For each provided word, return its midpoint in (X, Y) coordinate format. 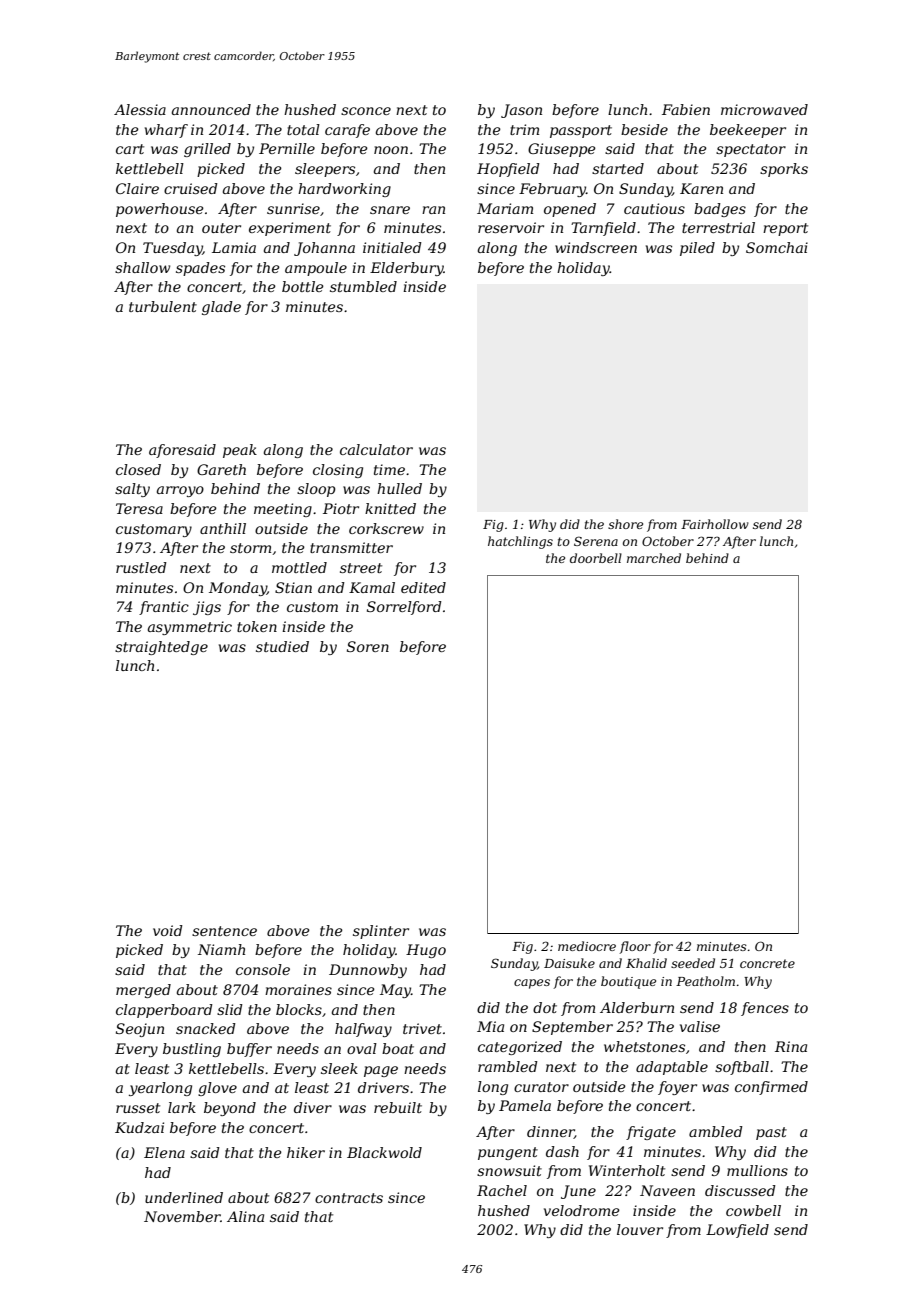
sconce (366, 111)
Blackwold (384, 1152)
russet (138, 1108)
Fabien (686, 109)
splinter (381, 932)
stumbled (363, 286)
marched (654, 558)
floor (635, 947)
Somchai (777, 247)
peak (240, 451)
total (303, 129)
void (168, 930)
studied (282, 646)
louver (640, 1229)
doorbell (596, 558)
